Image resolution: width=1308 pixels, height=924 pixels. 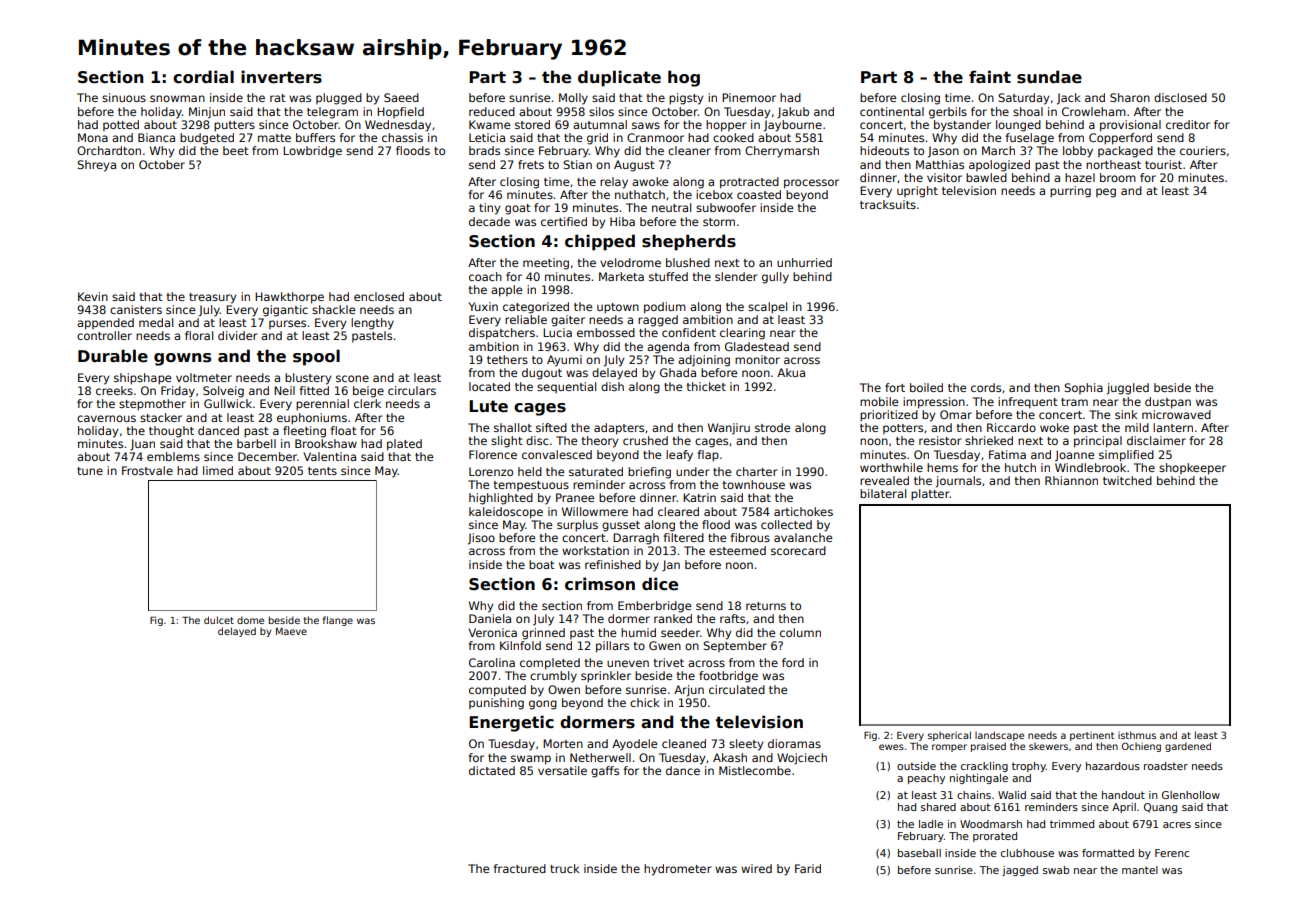 What do you see at coordinates (756, 471) in the image?
I see `charter` at bounding box center [756, 471].
